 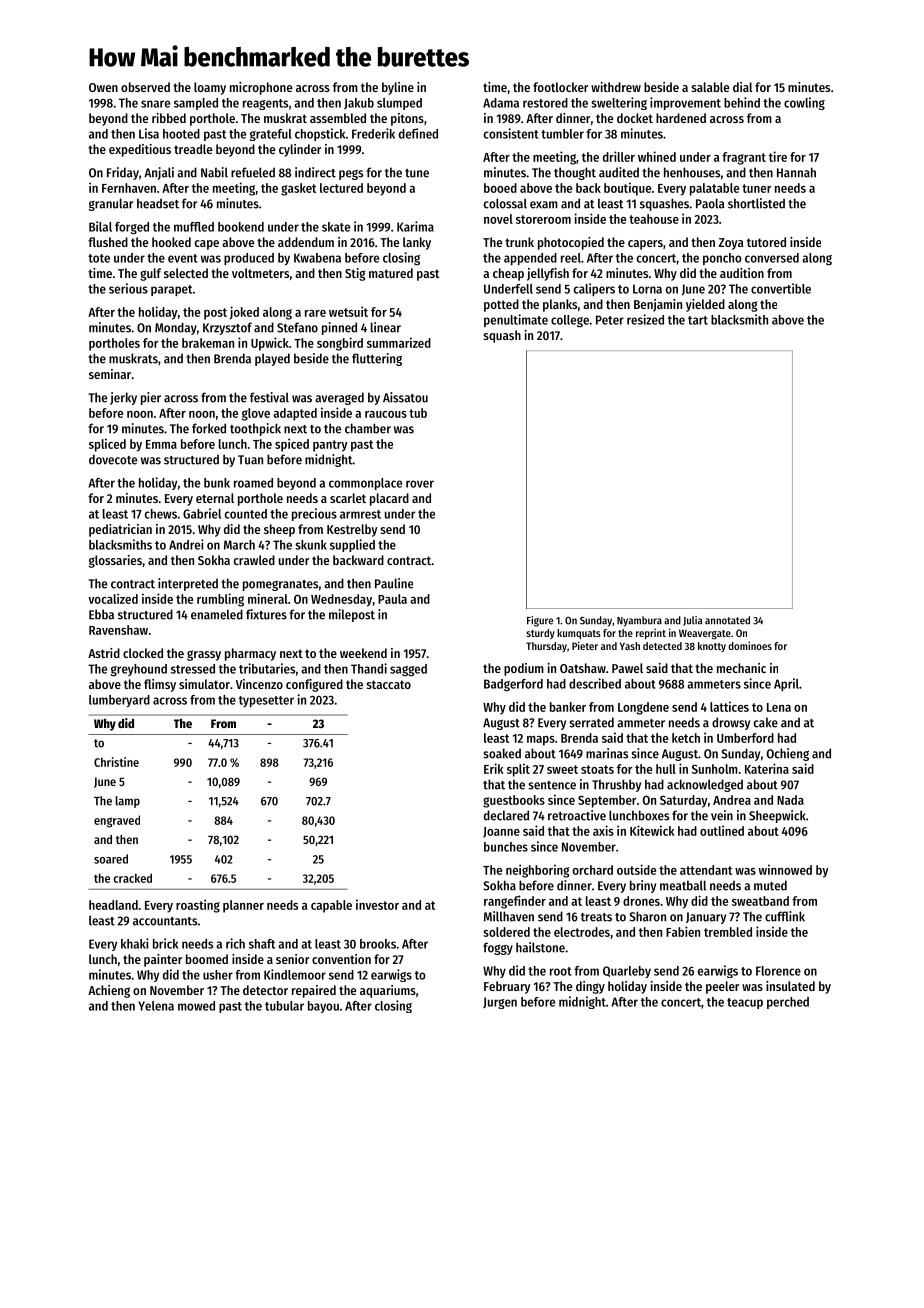 What do you see at coordinates (109, 991) in the screenshot?
I see `Achieng` at bounding box center [109, 991].
